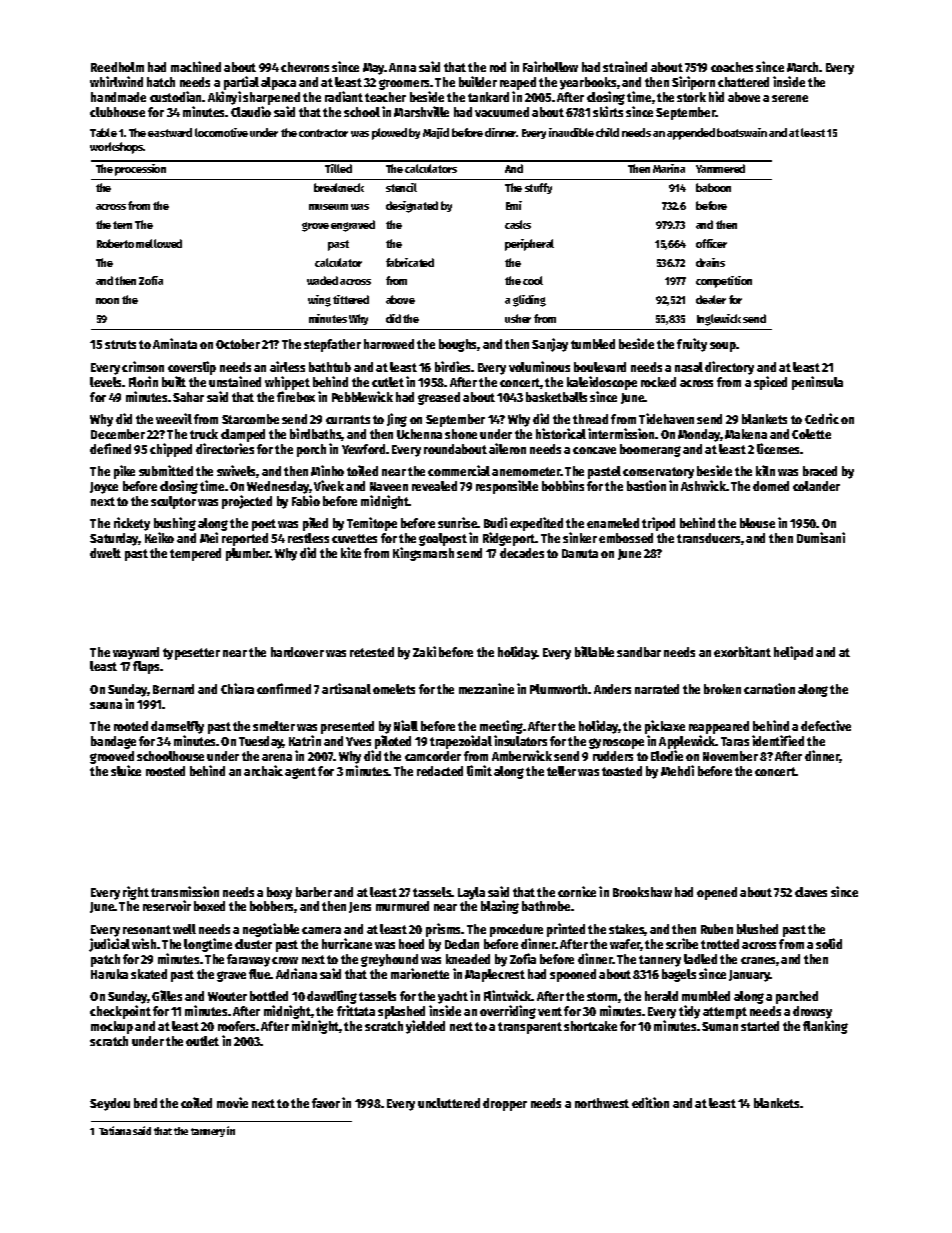 The width and height of the image is (952, 1233). What do you see at coordinates (362, 470) in the image?
I see `toiled` at bounding box center [362, 470].
